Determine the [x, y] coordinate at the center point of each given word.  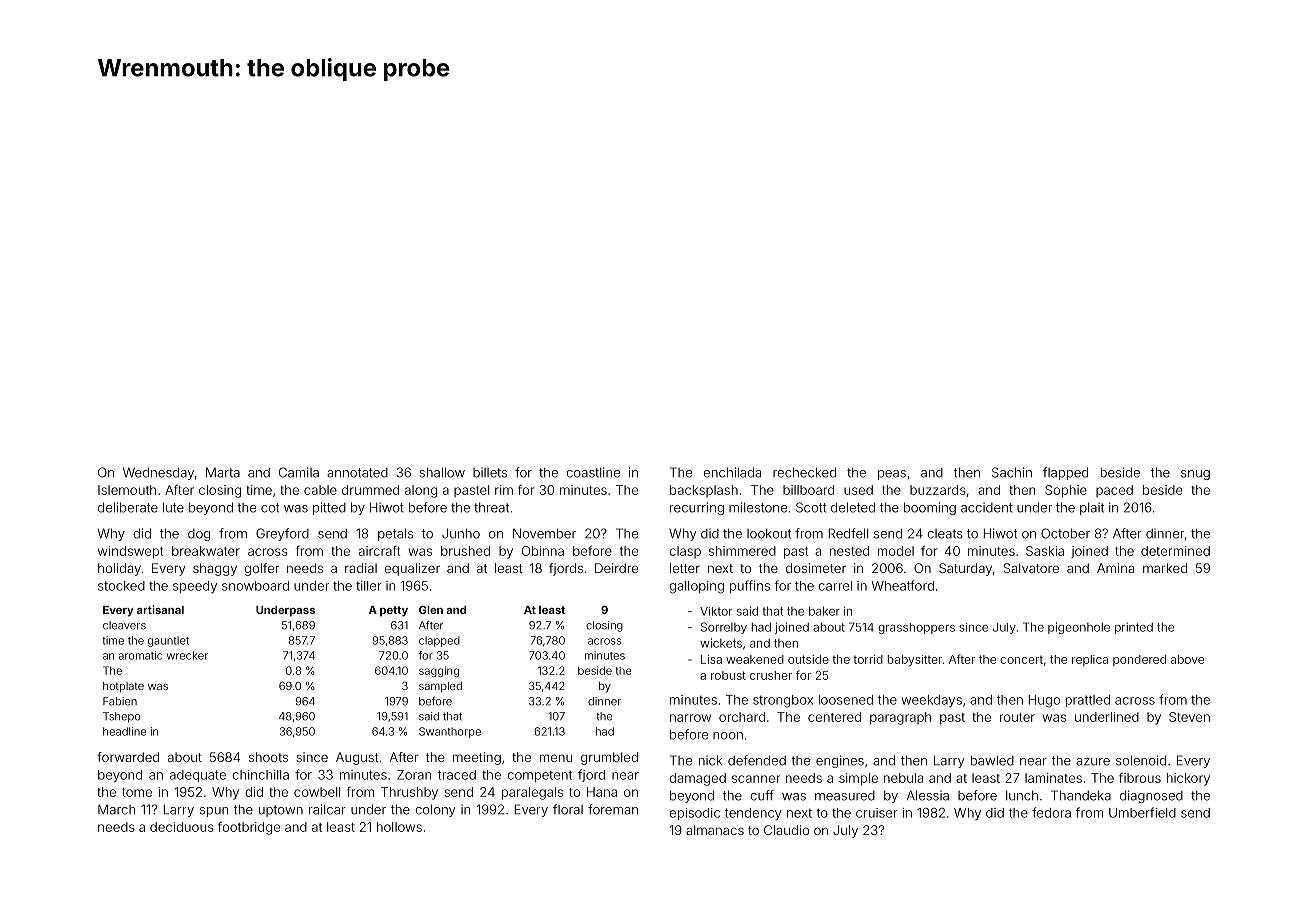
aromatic [140, 655]
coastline [593, 472]
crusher [771, 675]
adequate [198, 776]
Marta [223, 472]
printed [1134, 628]
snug [1195, 475]
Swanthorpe [450, 732]
